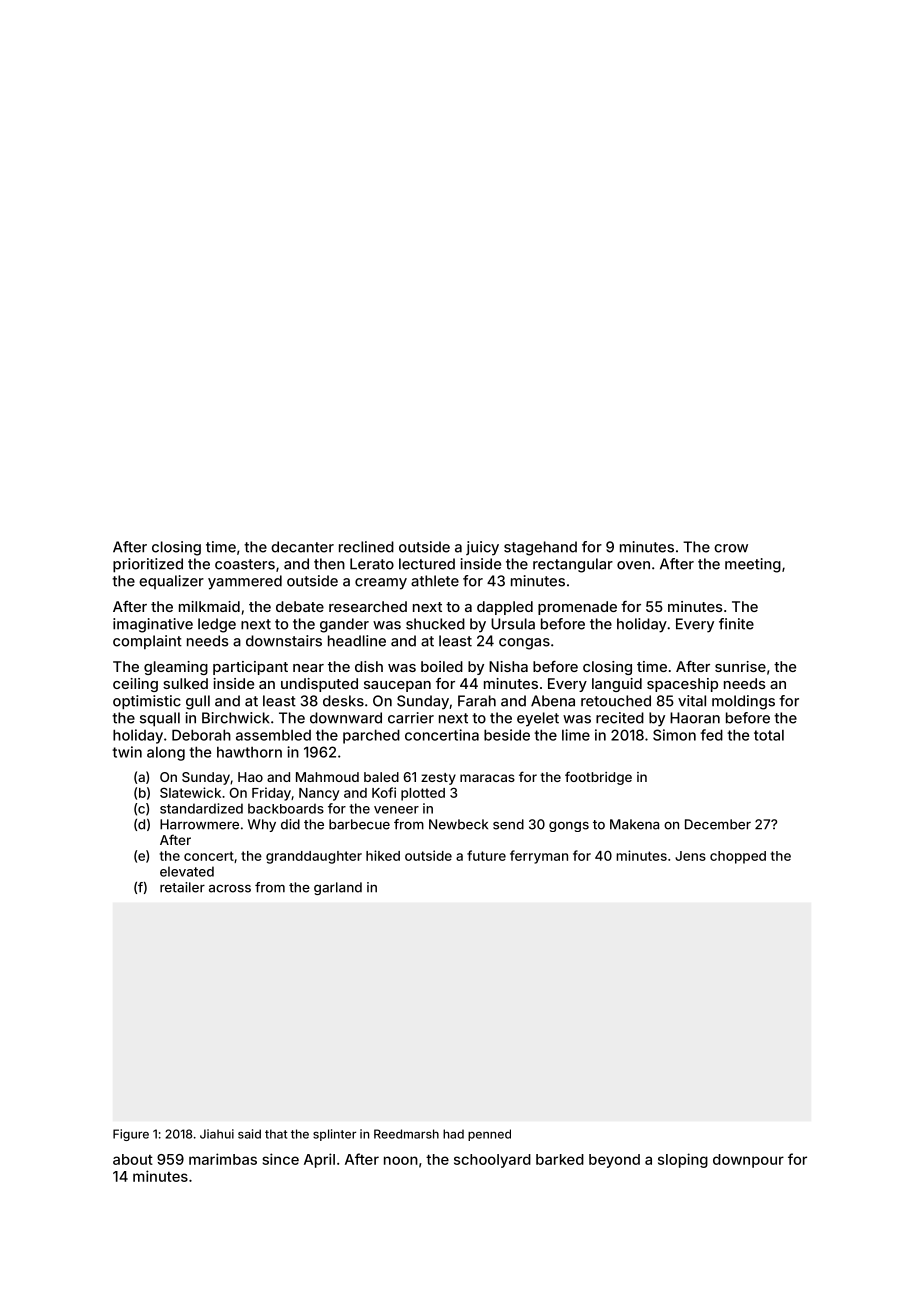  What do you see at coordinates (560, 1159) in the screenshot?
I see `barked` at bounding box center [560, 1159].
